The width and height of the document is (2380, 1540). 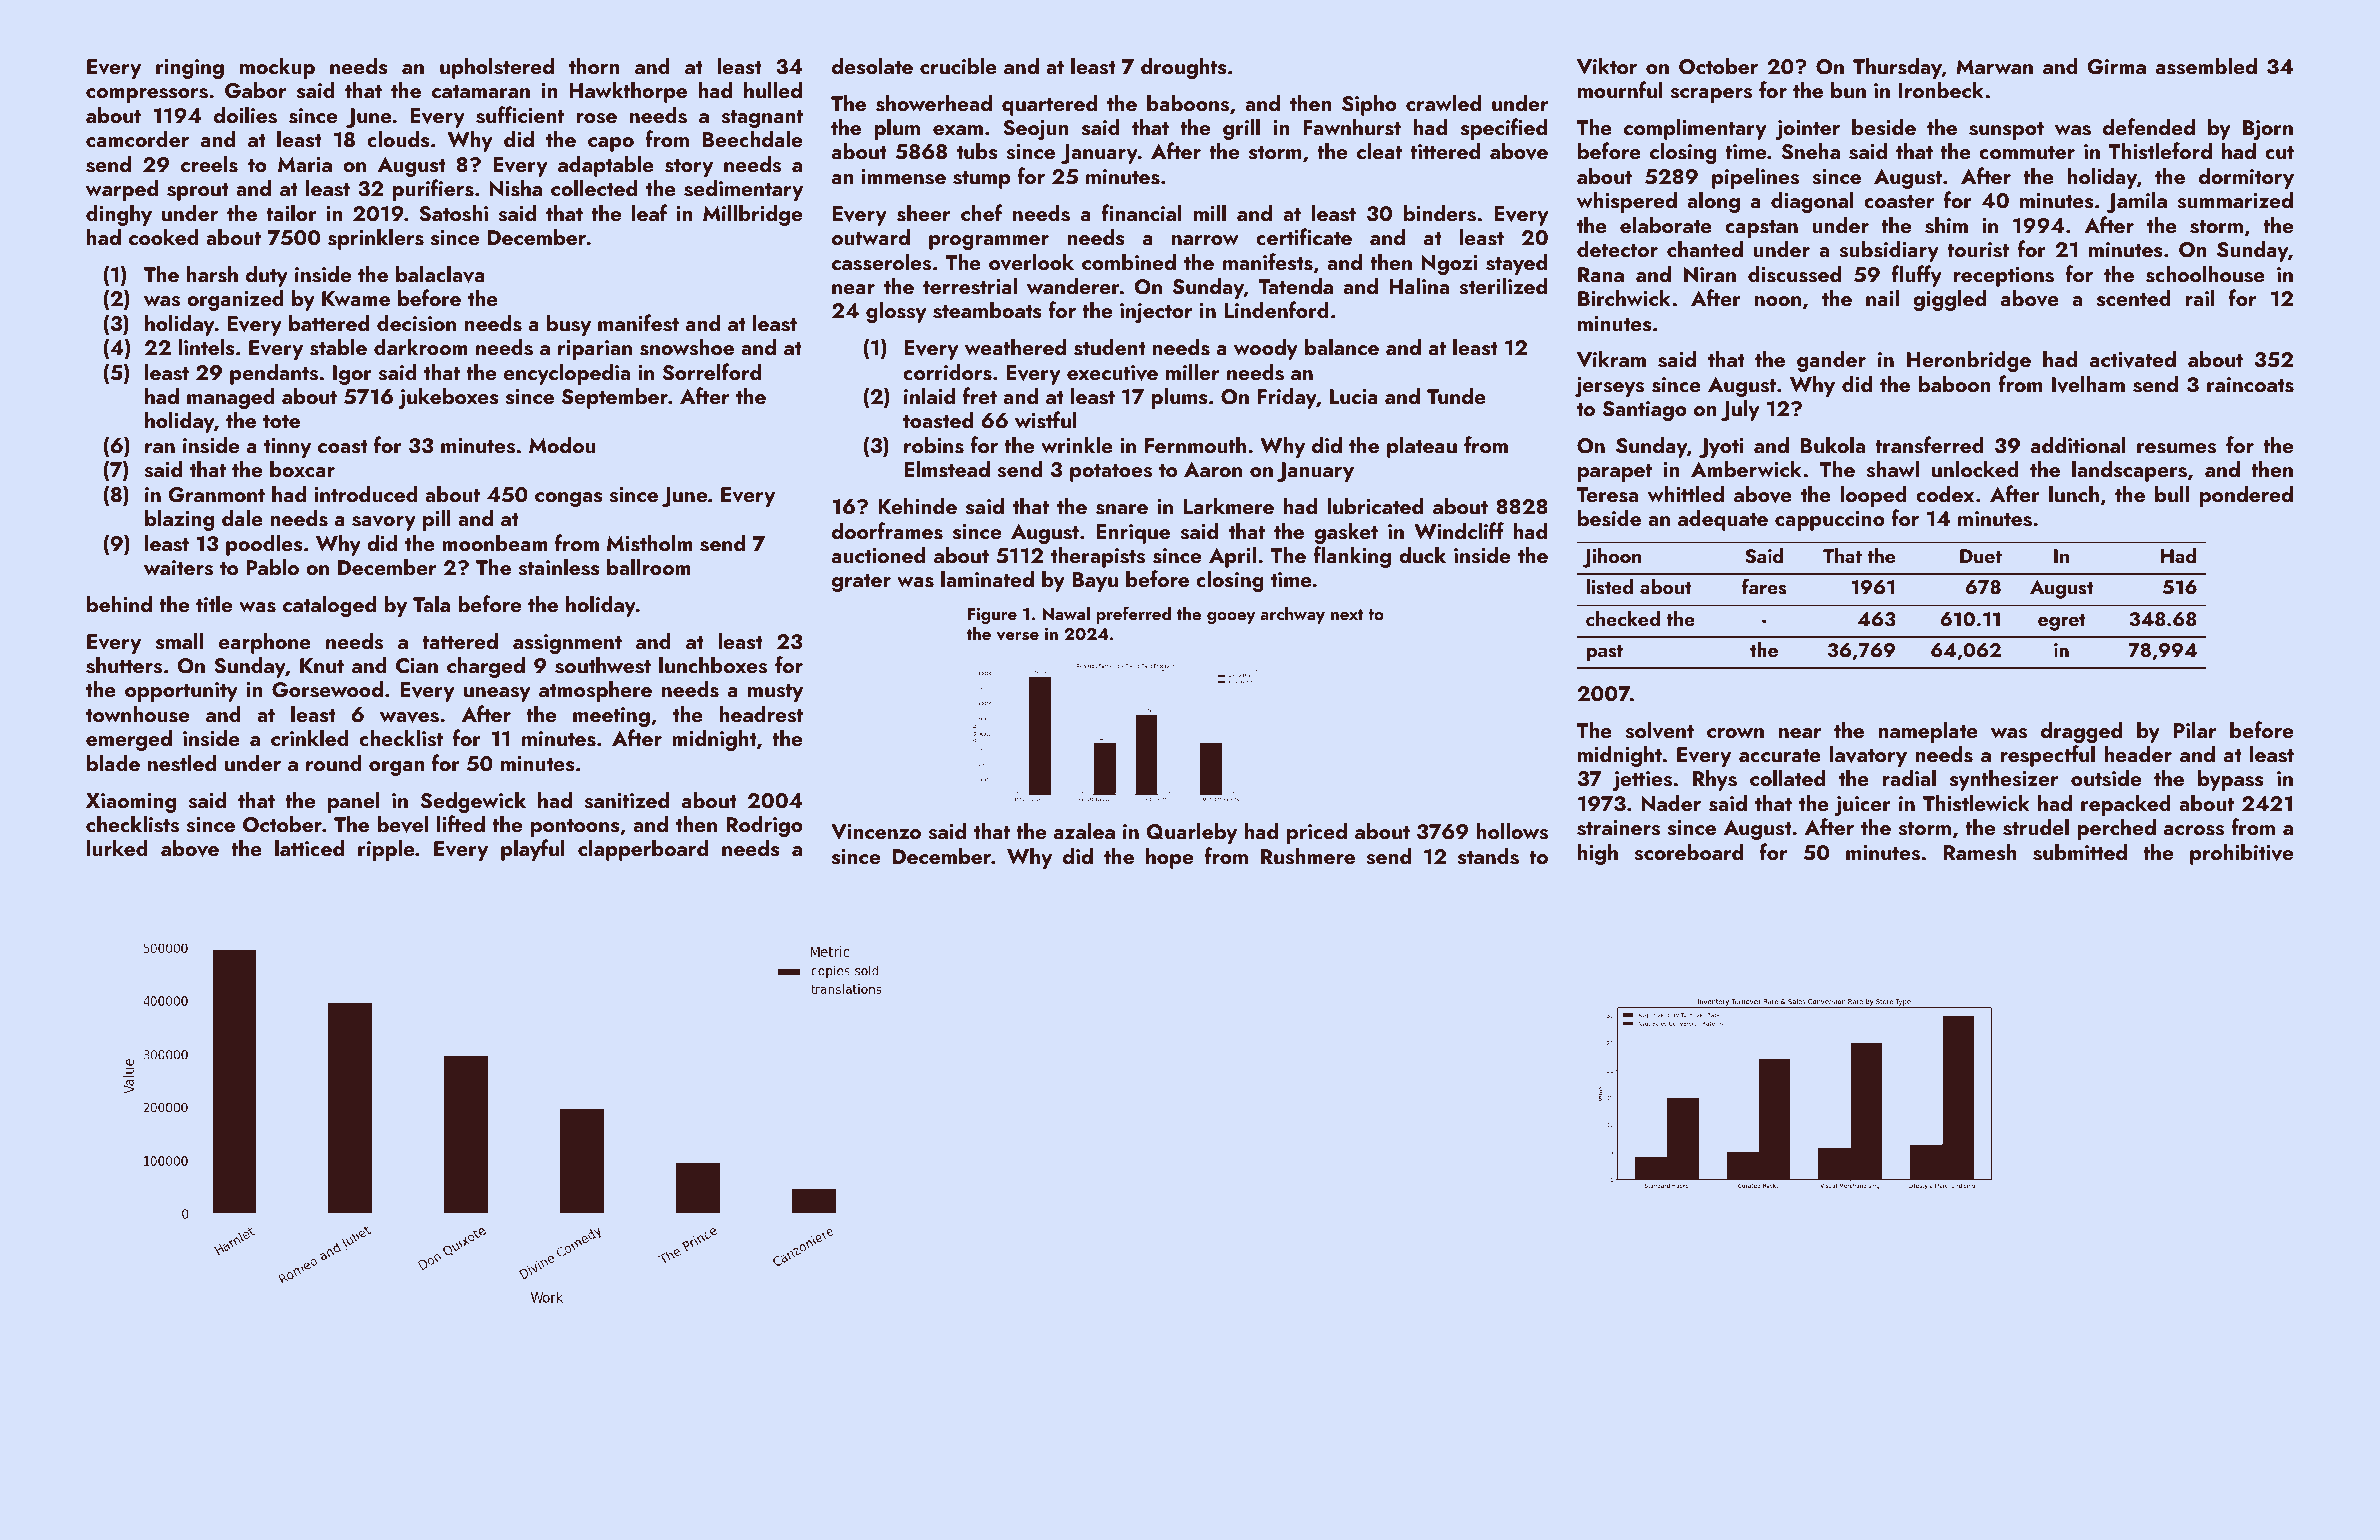 What do you see at coordinates (929, 395) in the document?
I see `inlaid` at bounding box center [929, 395].
